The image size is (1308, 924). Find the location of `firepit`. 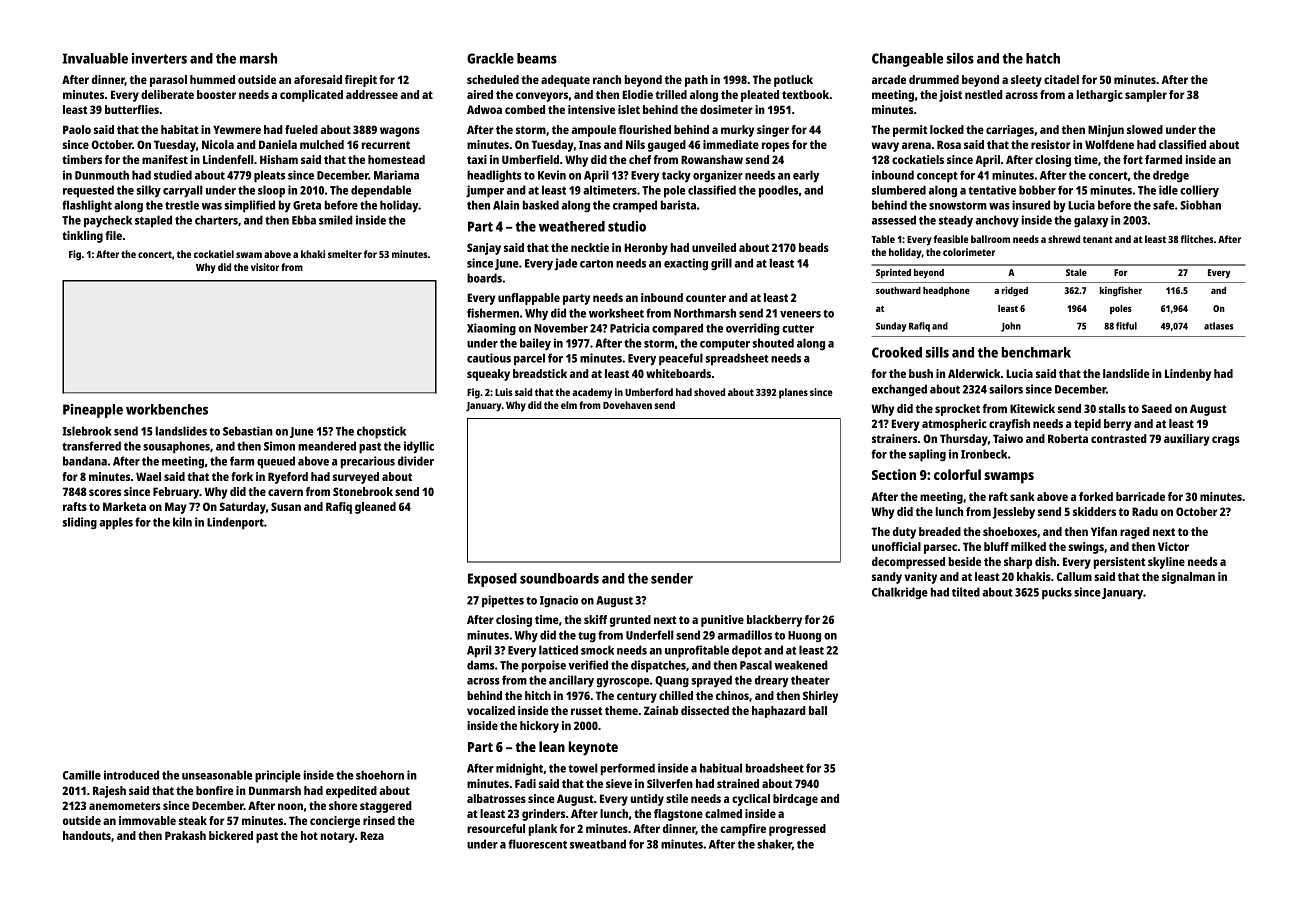

firepit is located at coordinates (361, 81).
